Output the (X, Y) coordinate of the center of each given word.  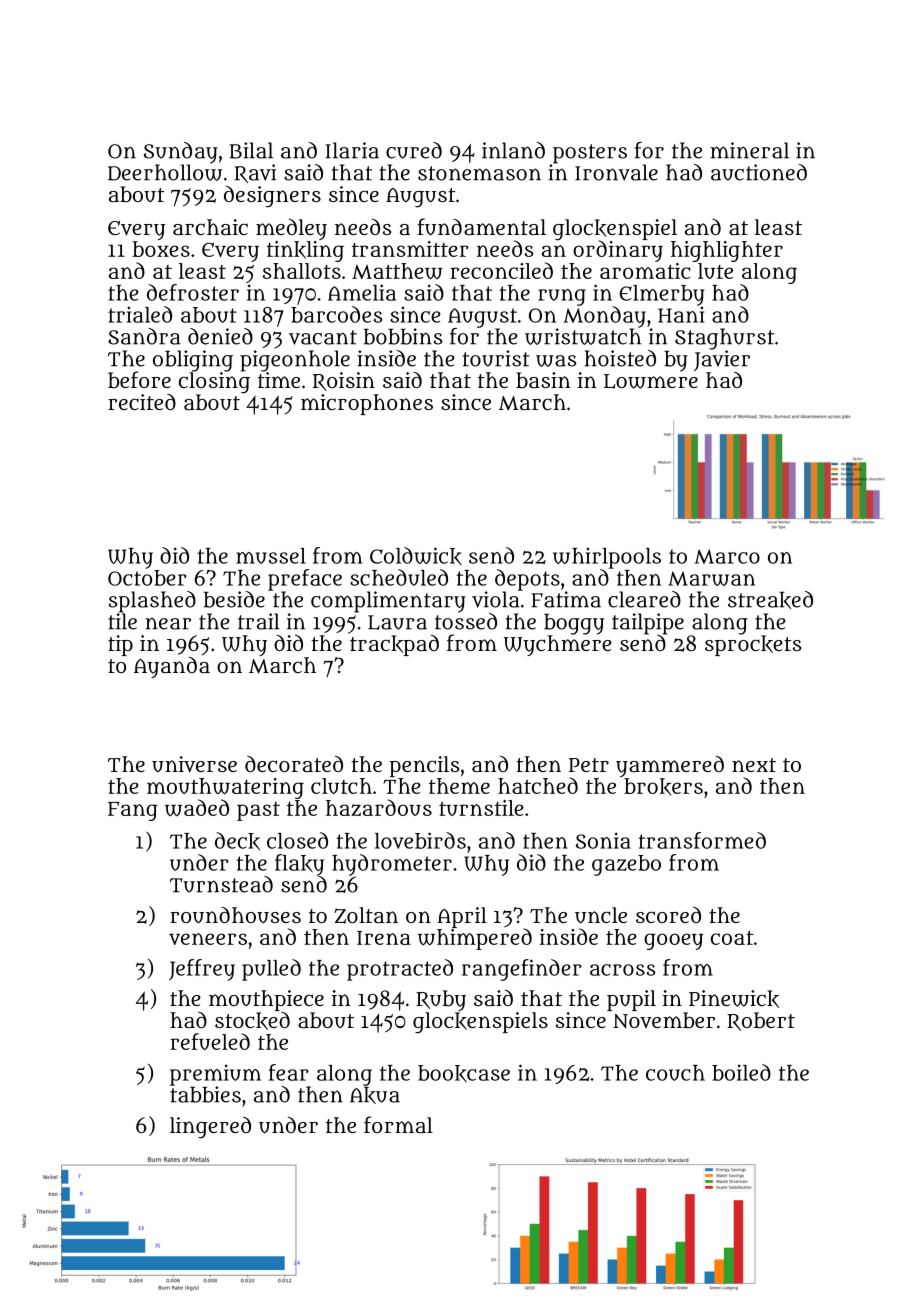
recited (142, 402)
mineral (749, 150)
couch (675, 1073)
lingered (210, 1128)
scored (668, 915)
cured (414, 150)
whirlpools (607, 558)
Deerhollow (165, 172)
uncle (601, 915)
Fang (133, 811)
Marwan (711, 578)
